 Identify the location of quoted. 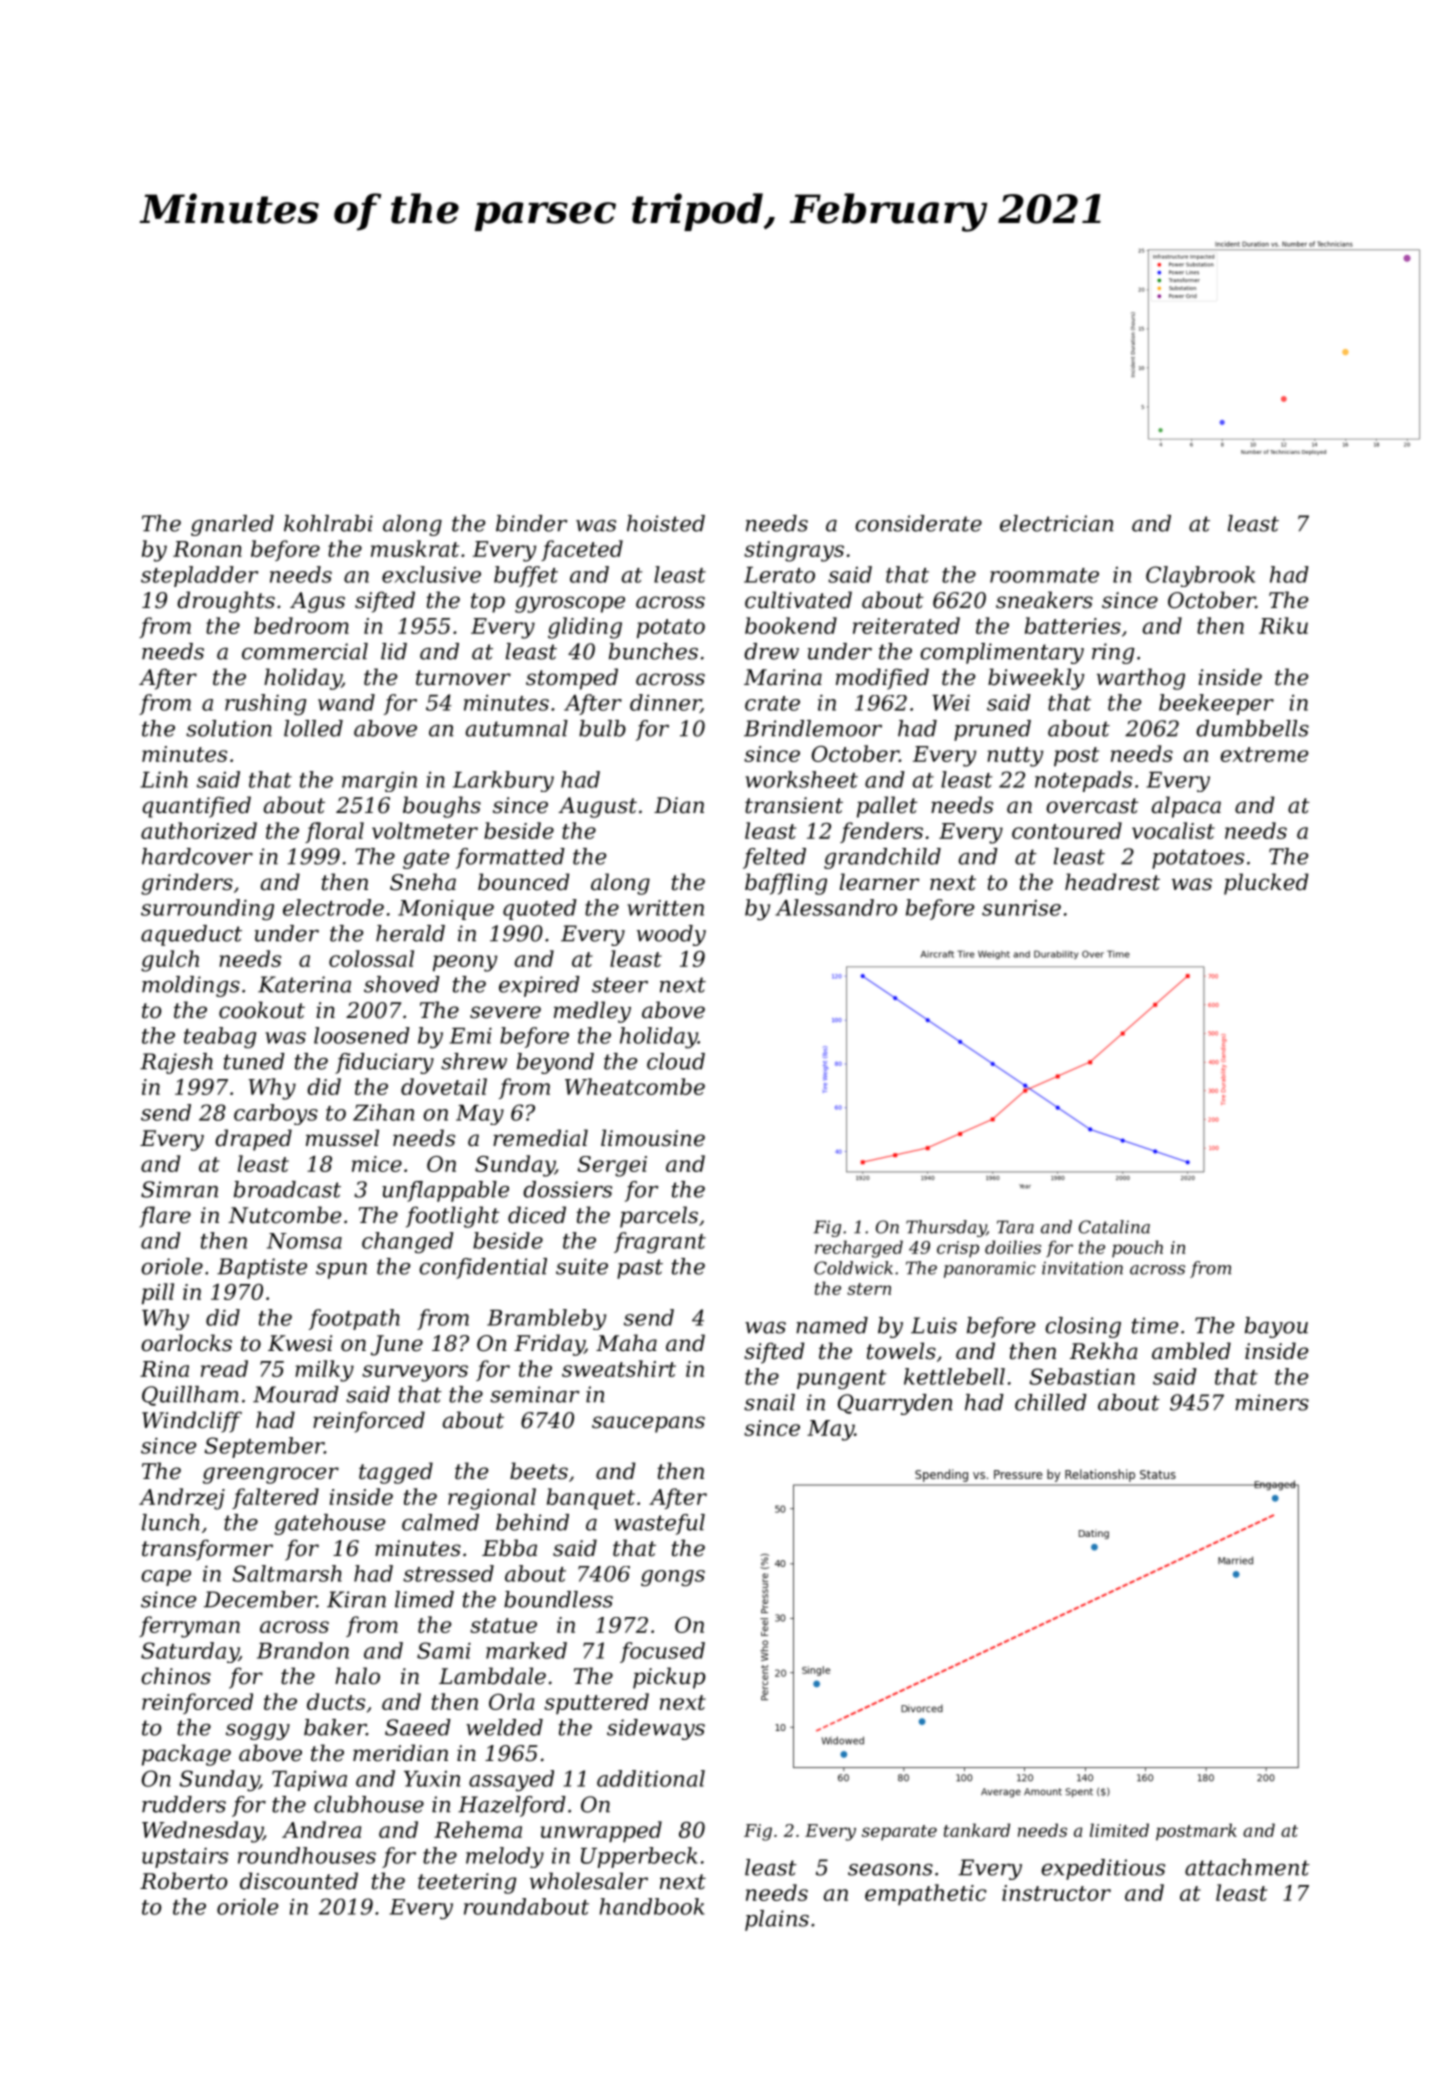
(540, 909).
